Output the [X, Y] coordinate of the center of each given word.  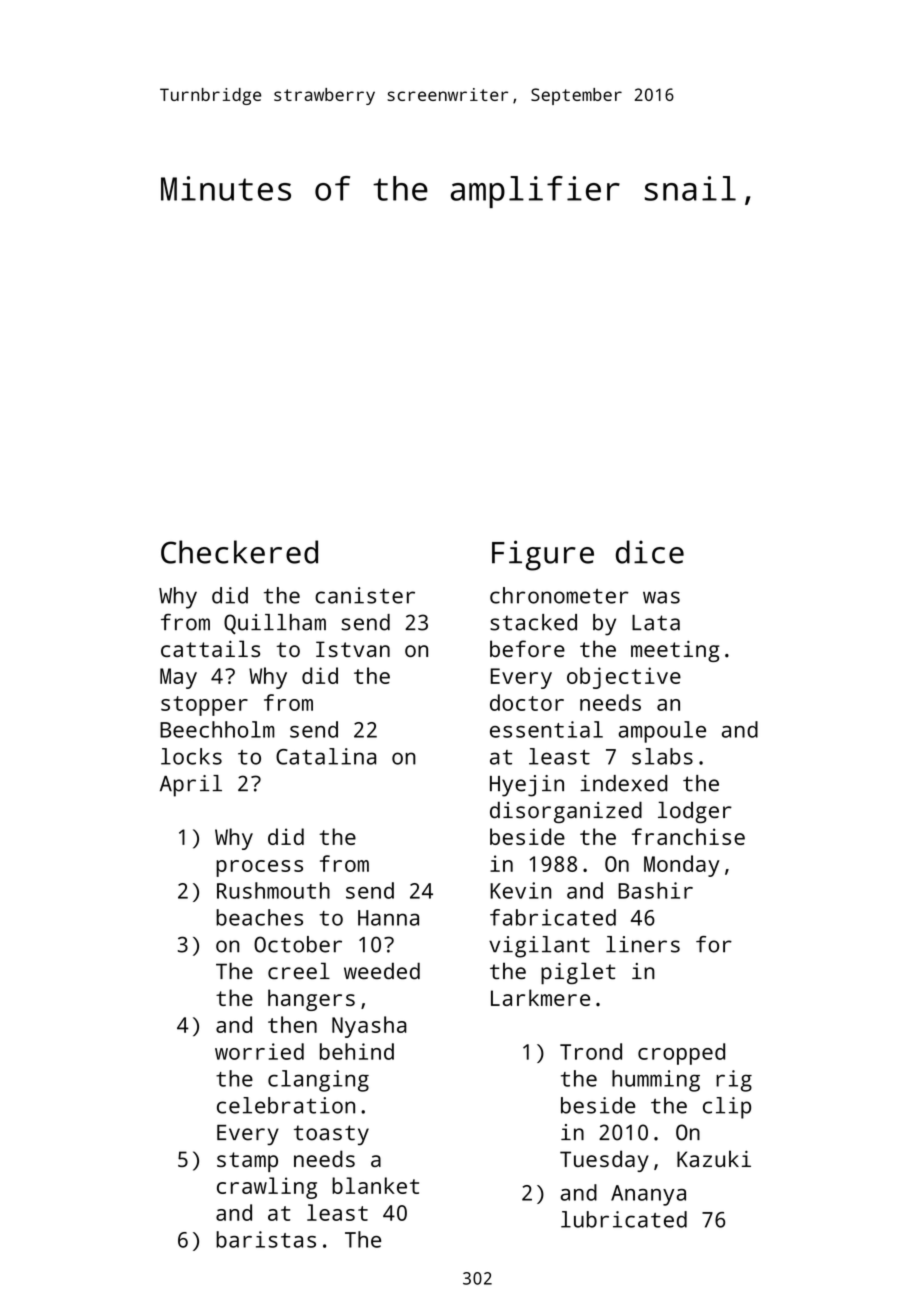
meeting [675, 651]
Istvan [353, 649]
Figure [543, 555]
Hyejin [527, 786]
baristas [266, 1239]
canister [365, 595]
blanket [375, 1185]
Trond [591, 1051]
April [191, 786]
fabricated [553, 917]
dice [650, 552]
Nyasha [369, 1027]
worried [259, 1051]
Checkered [239, 552]
